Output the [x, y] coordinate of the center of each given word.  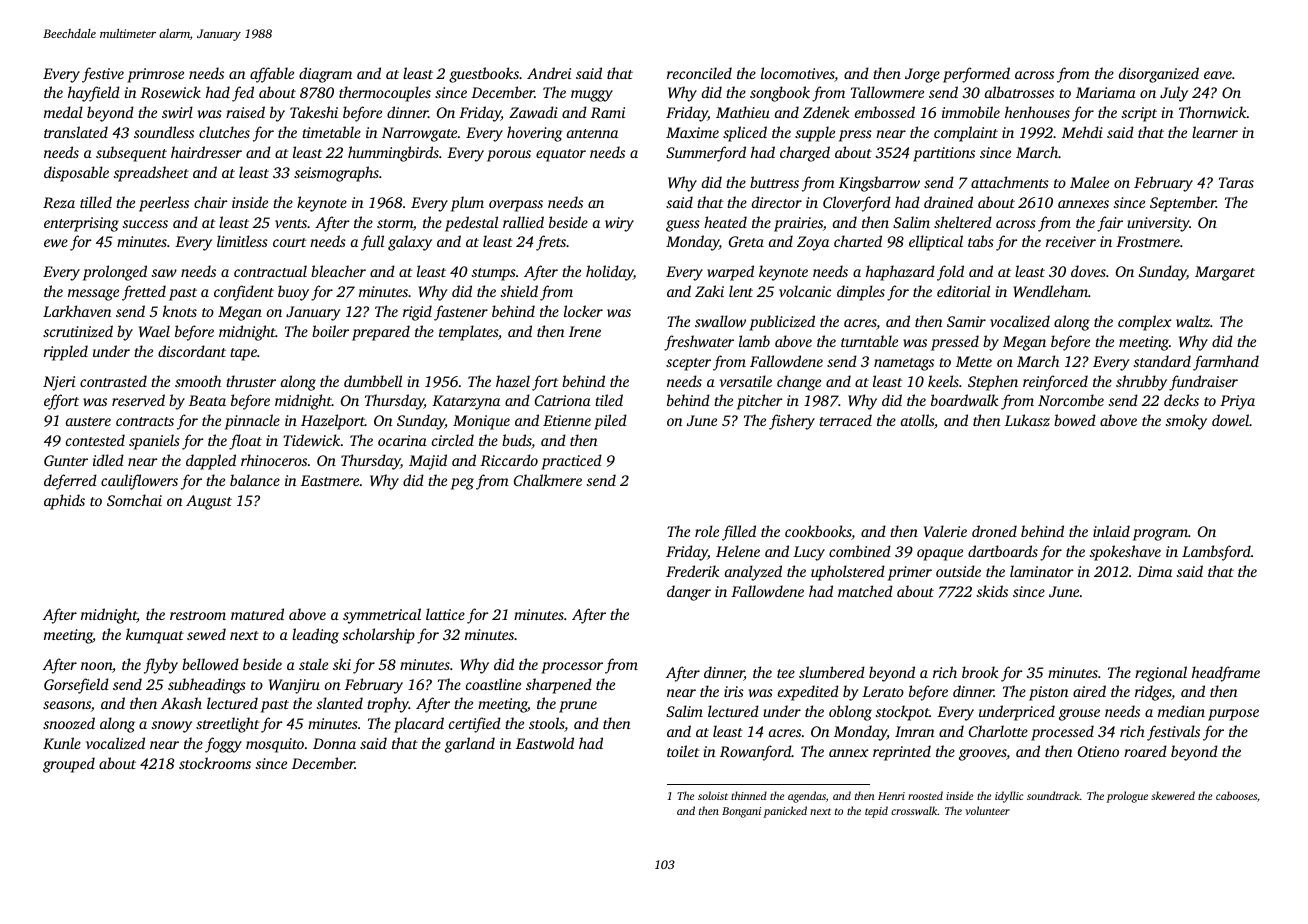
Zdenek [826, 112]
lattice [445, 614]
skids [992, 591]
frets [551, 243]
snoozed [69, 723]
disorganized [1159, 75]
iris [734, 691]
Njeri [59, 383]
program [1160, 535]
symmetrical [382, 616]
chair [211, 202]
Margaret [1225, 273]
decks [1181, 400]
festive [103, 75]
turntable [869, 341]
